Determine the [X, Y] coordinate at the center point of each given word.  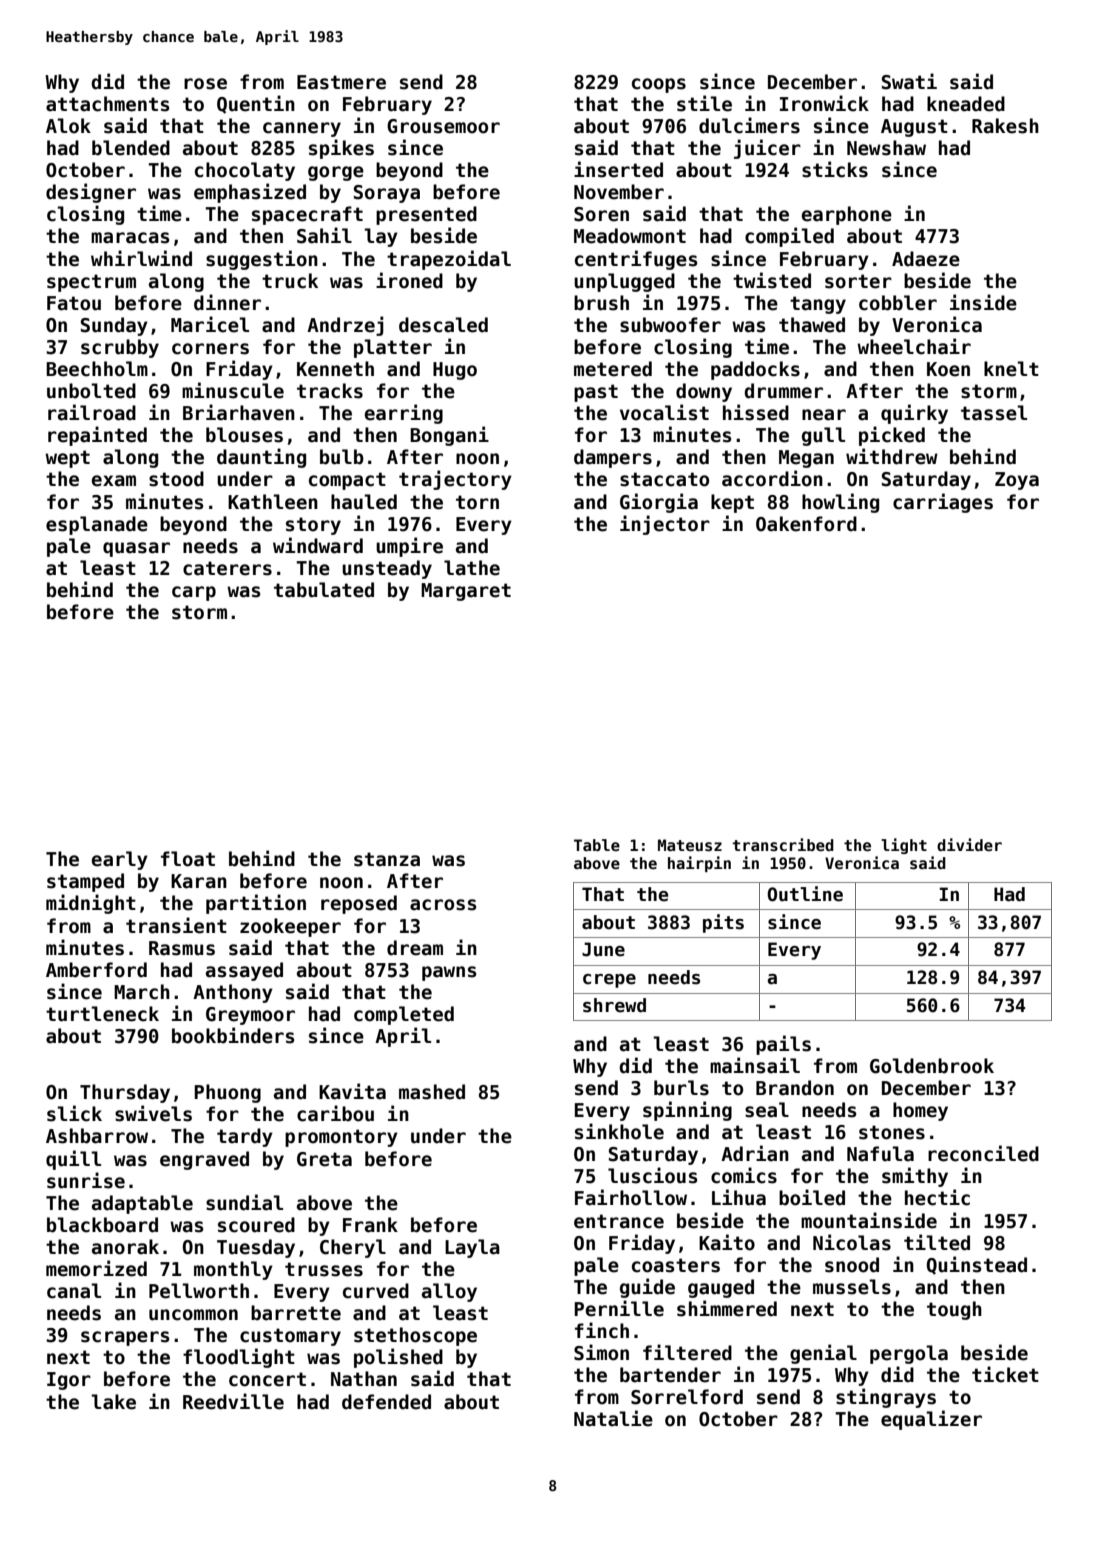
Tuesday [256, 1248]
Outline [805, 894]
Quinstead [977, 1265]
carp [194, 593]
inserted [618, 169]
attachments [107, 104]
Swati [909, 81]
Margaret [466, 592]
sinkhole [619, 1131]
